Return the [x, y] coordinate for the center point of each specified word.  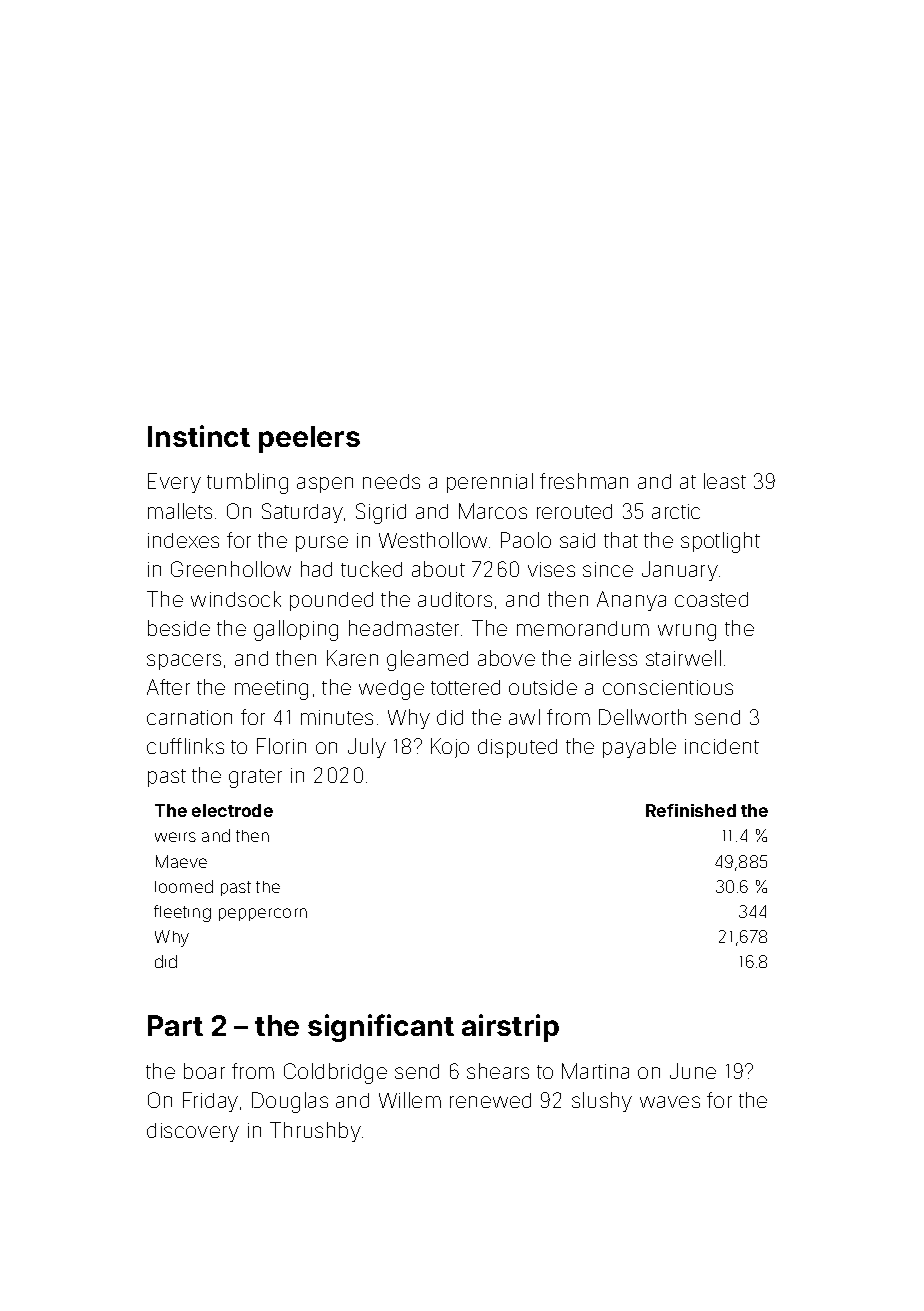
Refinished [691, 810]
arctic [676, 511]
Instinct [199, 436]
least [725, 481]
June [693, 1071]
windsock [236, 599]
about [438, 569]
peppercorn [263, 914]
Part [175, 1025]
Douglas [290, 1102]
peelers [309, 439]
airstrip [510, 1028]
